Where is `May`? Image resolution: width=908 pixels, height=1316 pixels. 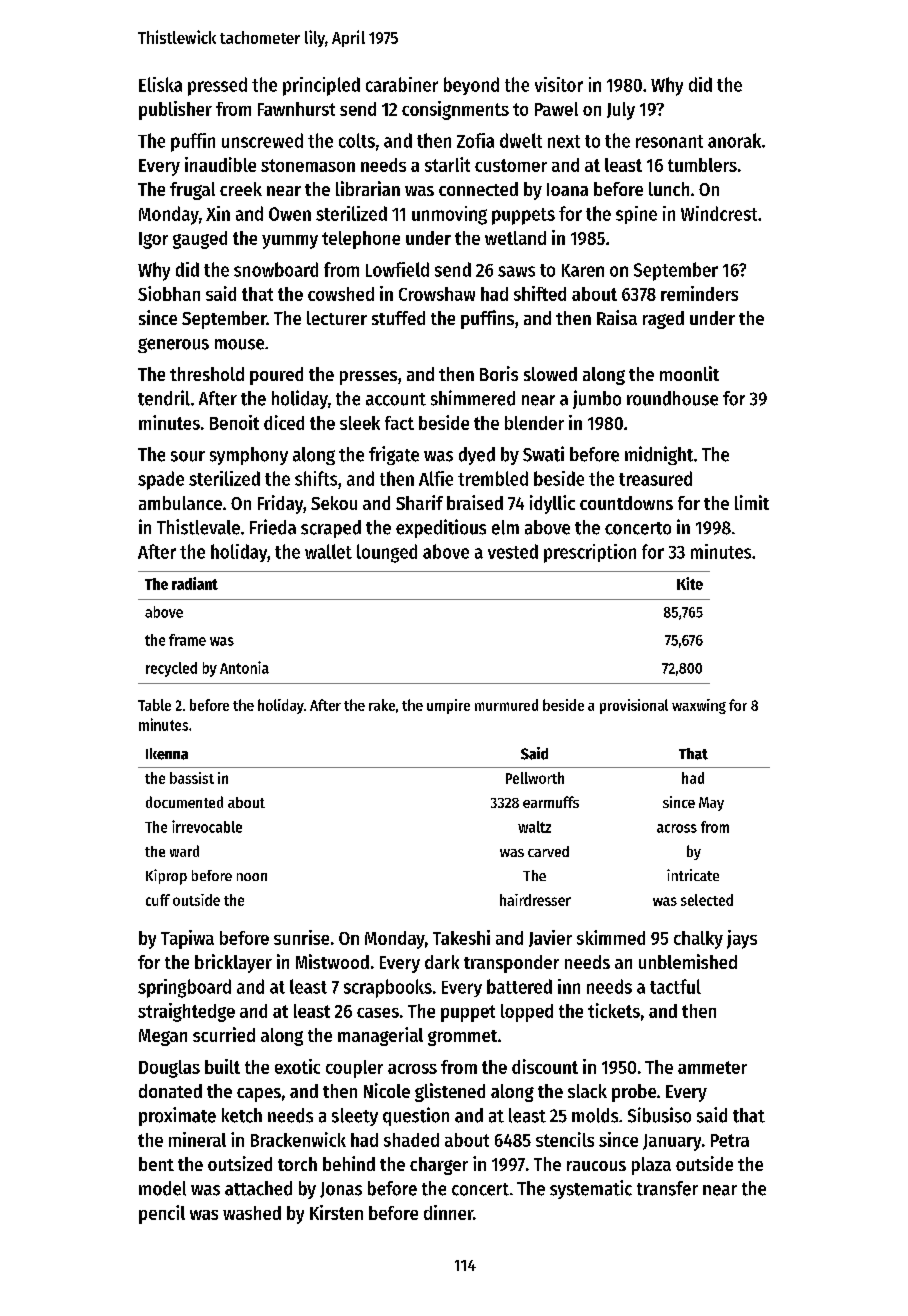 May is located at coordinates (711, 804).
